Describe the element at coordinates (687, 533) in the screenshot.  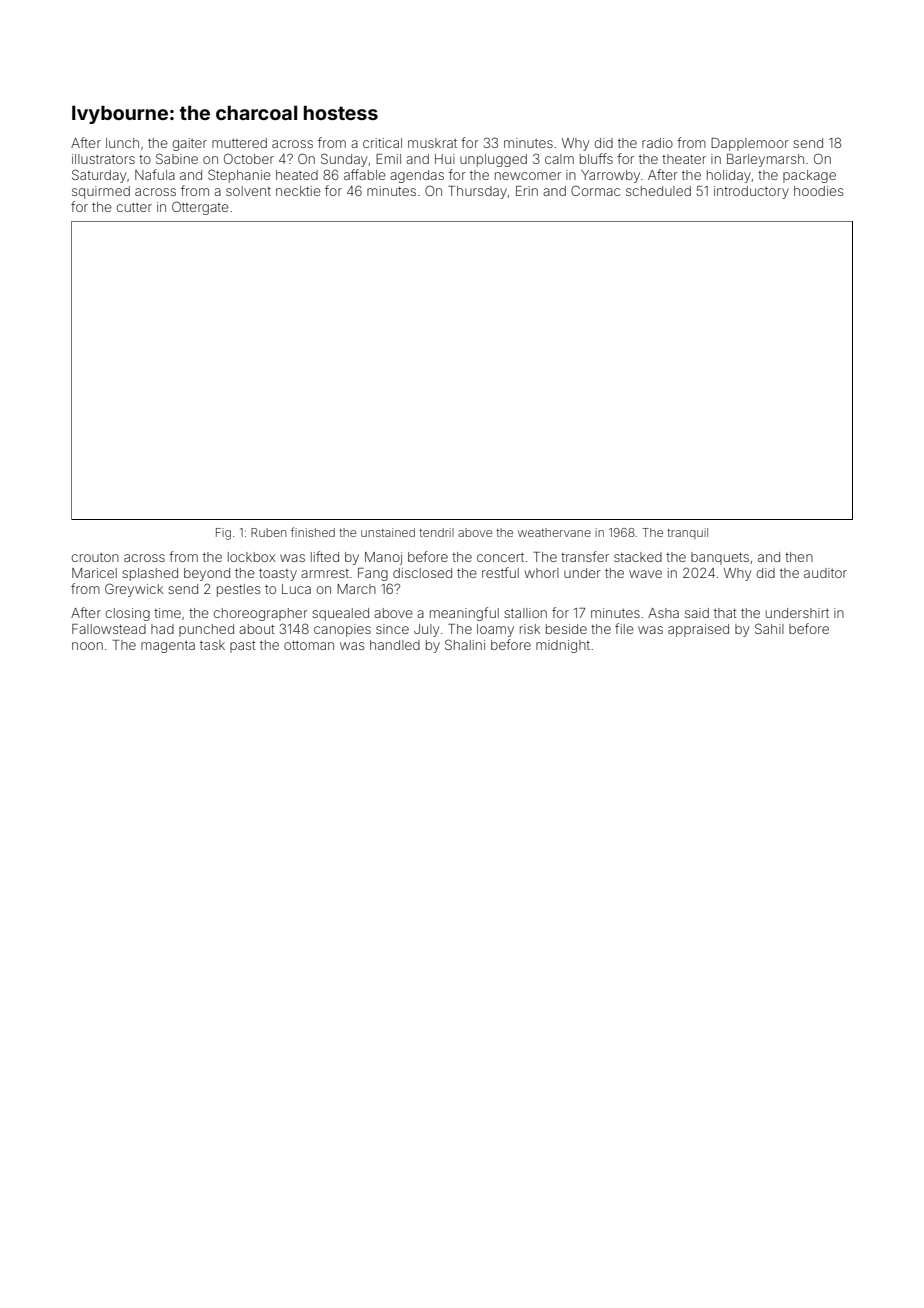
I see `tranquil` at that location.
